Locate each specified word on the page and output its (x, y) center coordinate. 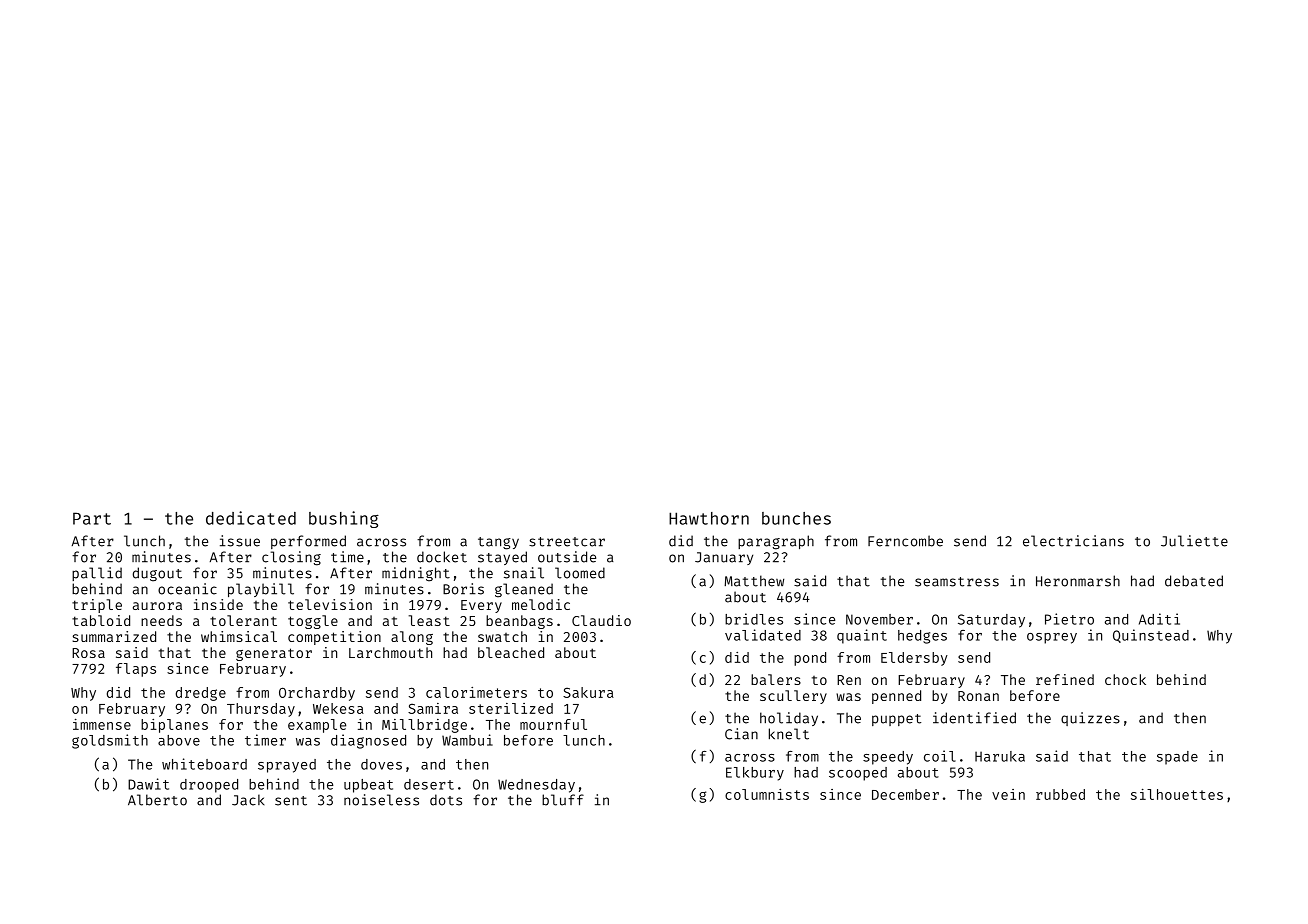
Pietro (1069, 619)
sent (291, 801)
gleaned (524, 590)
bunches (796, 518)
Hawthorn (709, 518)
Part (92, 518)
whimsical (239, 636)
